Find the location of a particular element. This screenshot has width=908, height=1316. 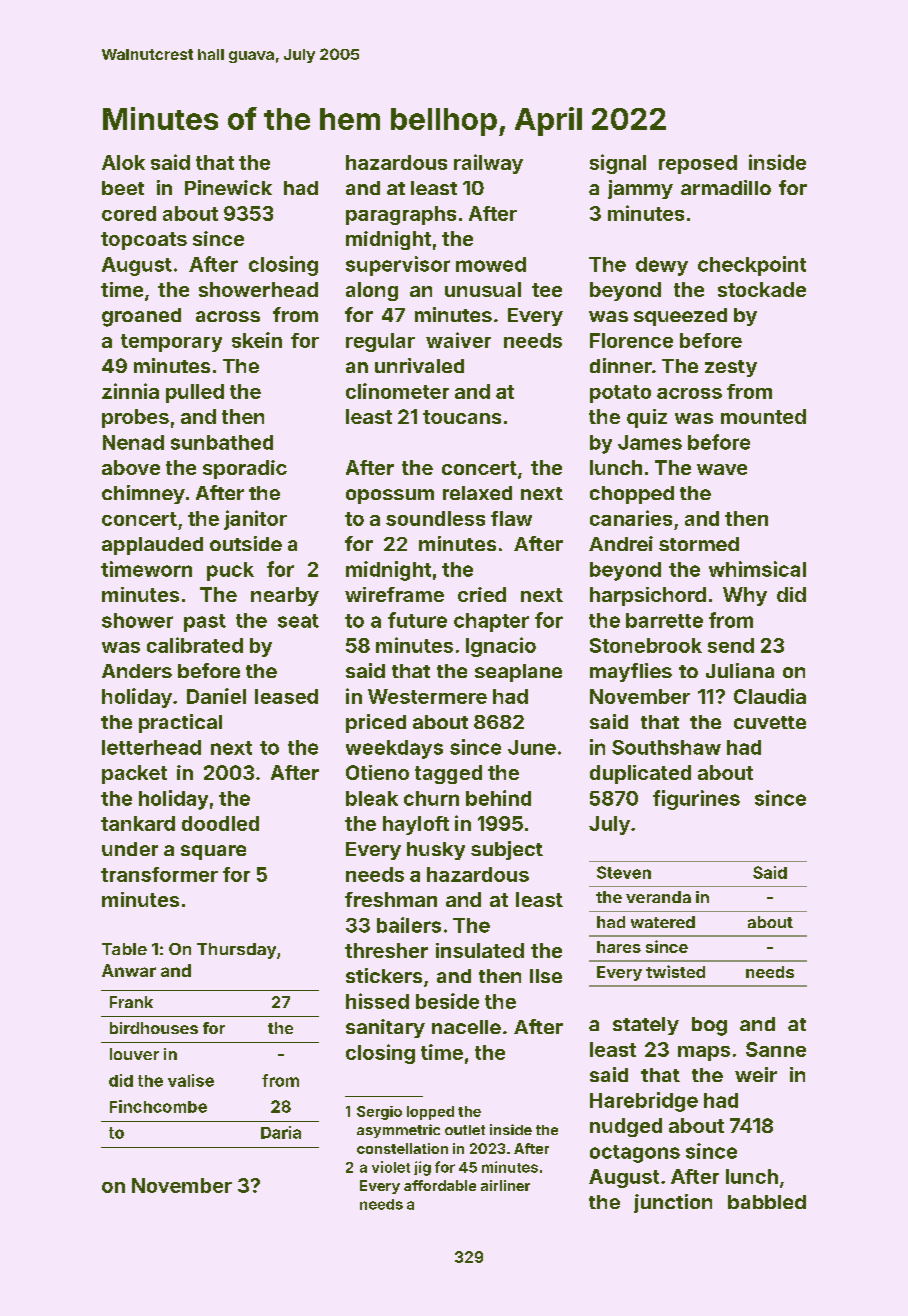

Finchcombe is located at coordinates (158, 1106).
